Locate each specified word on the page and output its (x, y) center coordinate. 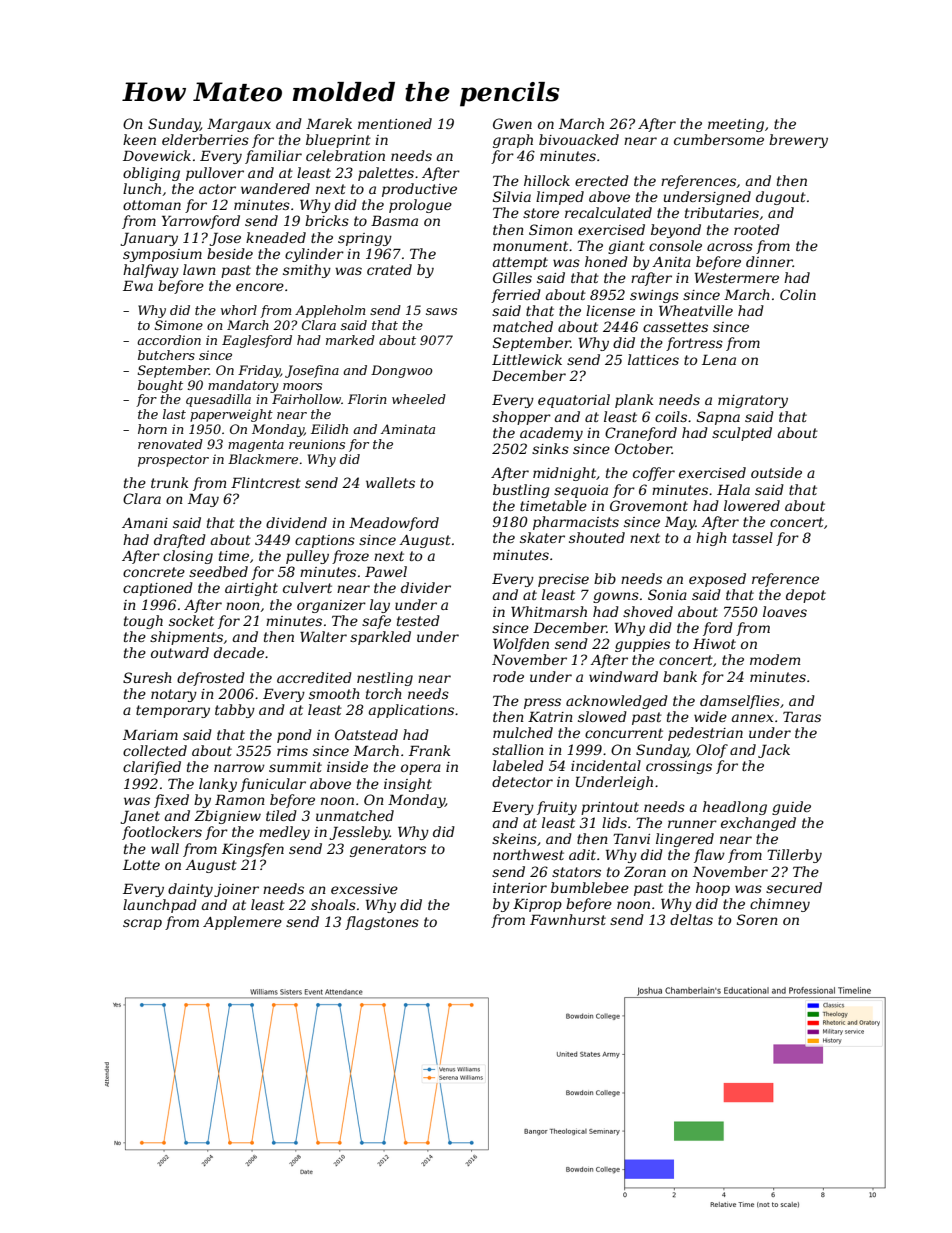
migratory (753, 401)
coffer (654, 474)
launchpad (160, 906)
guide (791, 808)
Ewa (138, 285)
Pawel (386, 571)
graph (513, 141)
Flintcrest (266, 482)
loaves (785, 611)
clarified (152, 768)
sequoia (581, 491)
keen (139, 139)
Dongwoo (402, 371)
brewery (798, 141)
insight (408, 785)
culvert (307, 587)
